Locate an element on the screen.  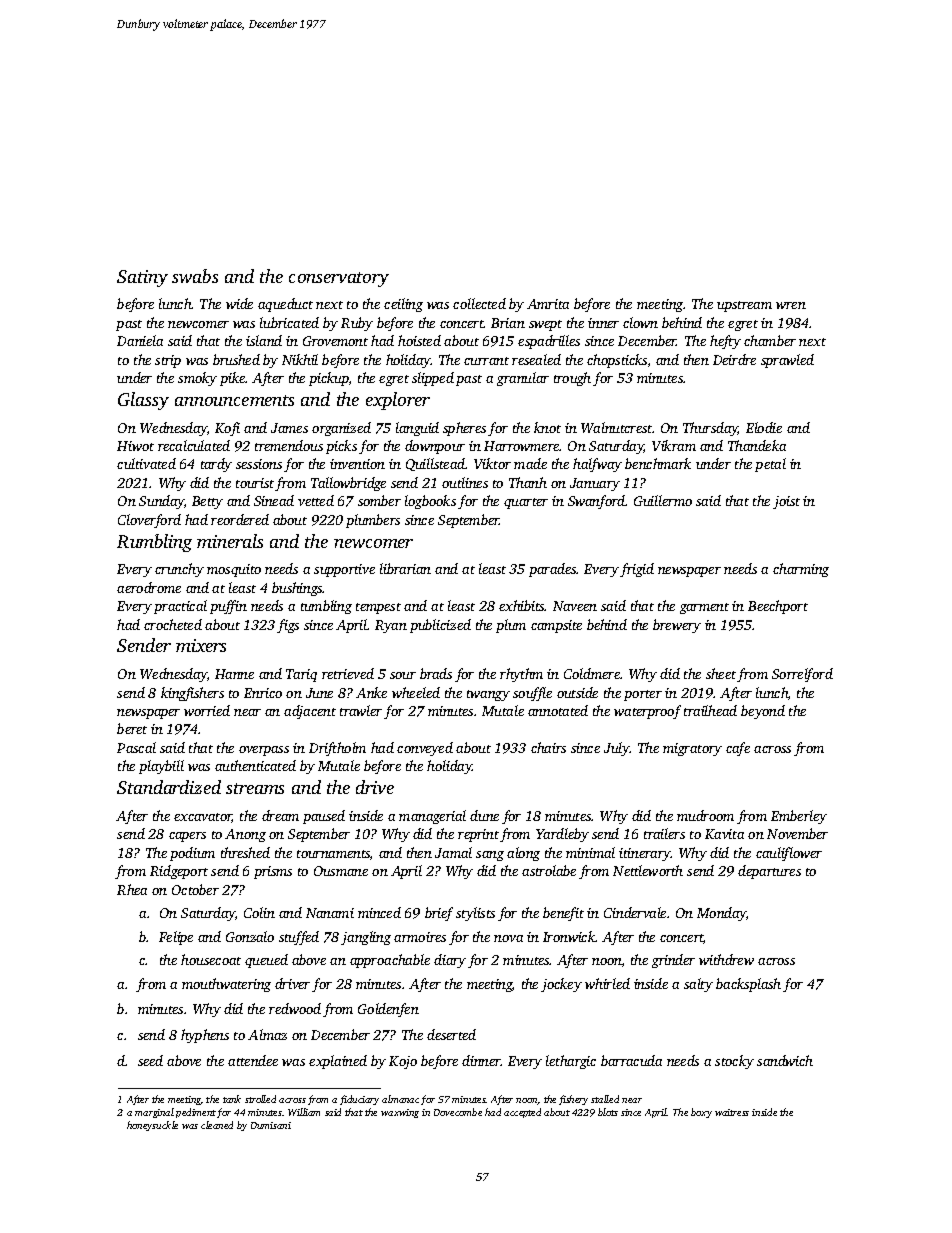
charming is located at coordinates (801, 570).
